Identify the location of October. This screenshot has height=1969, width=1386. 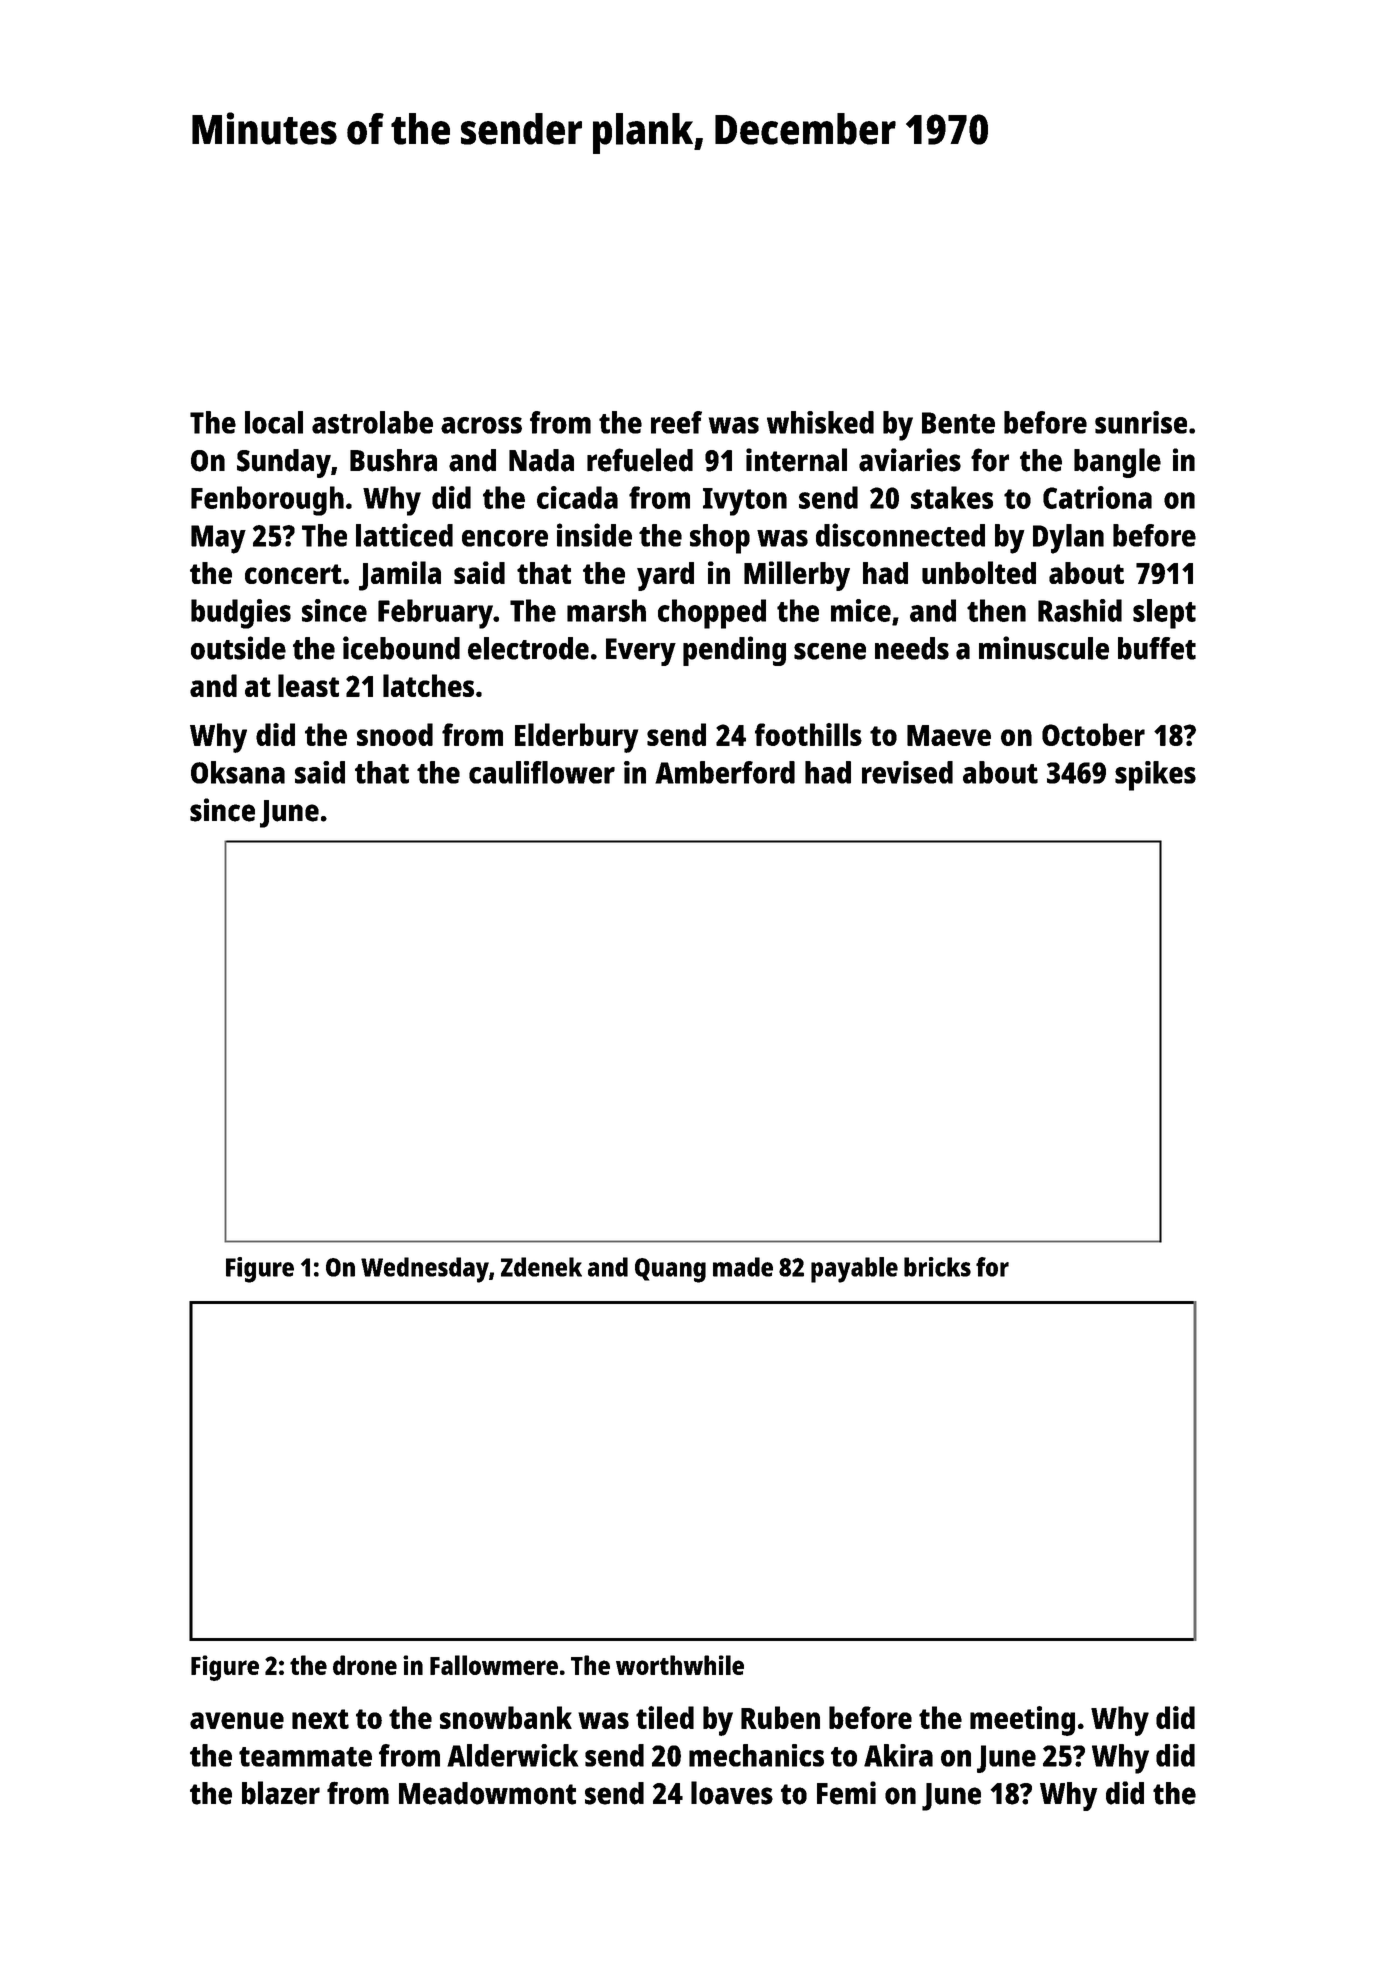
(1093, 734).
